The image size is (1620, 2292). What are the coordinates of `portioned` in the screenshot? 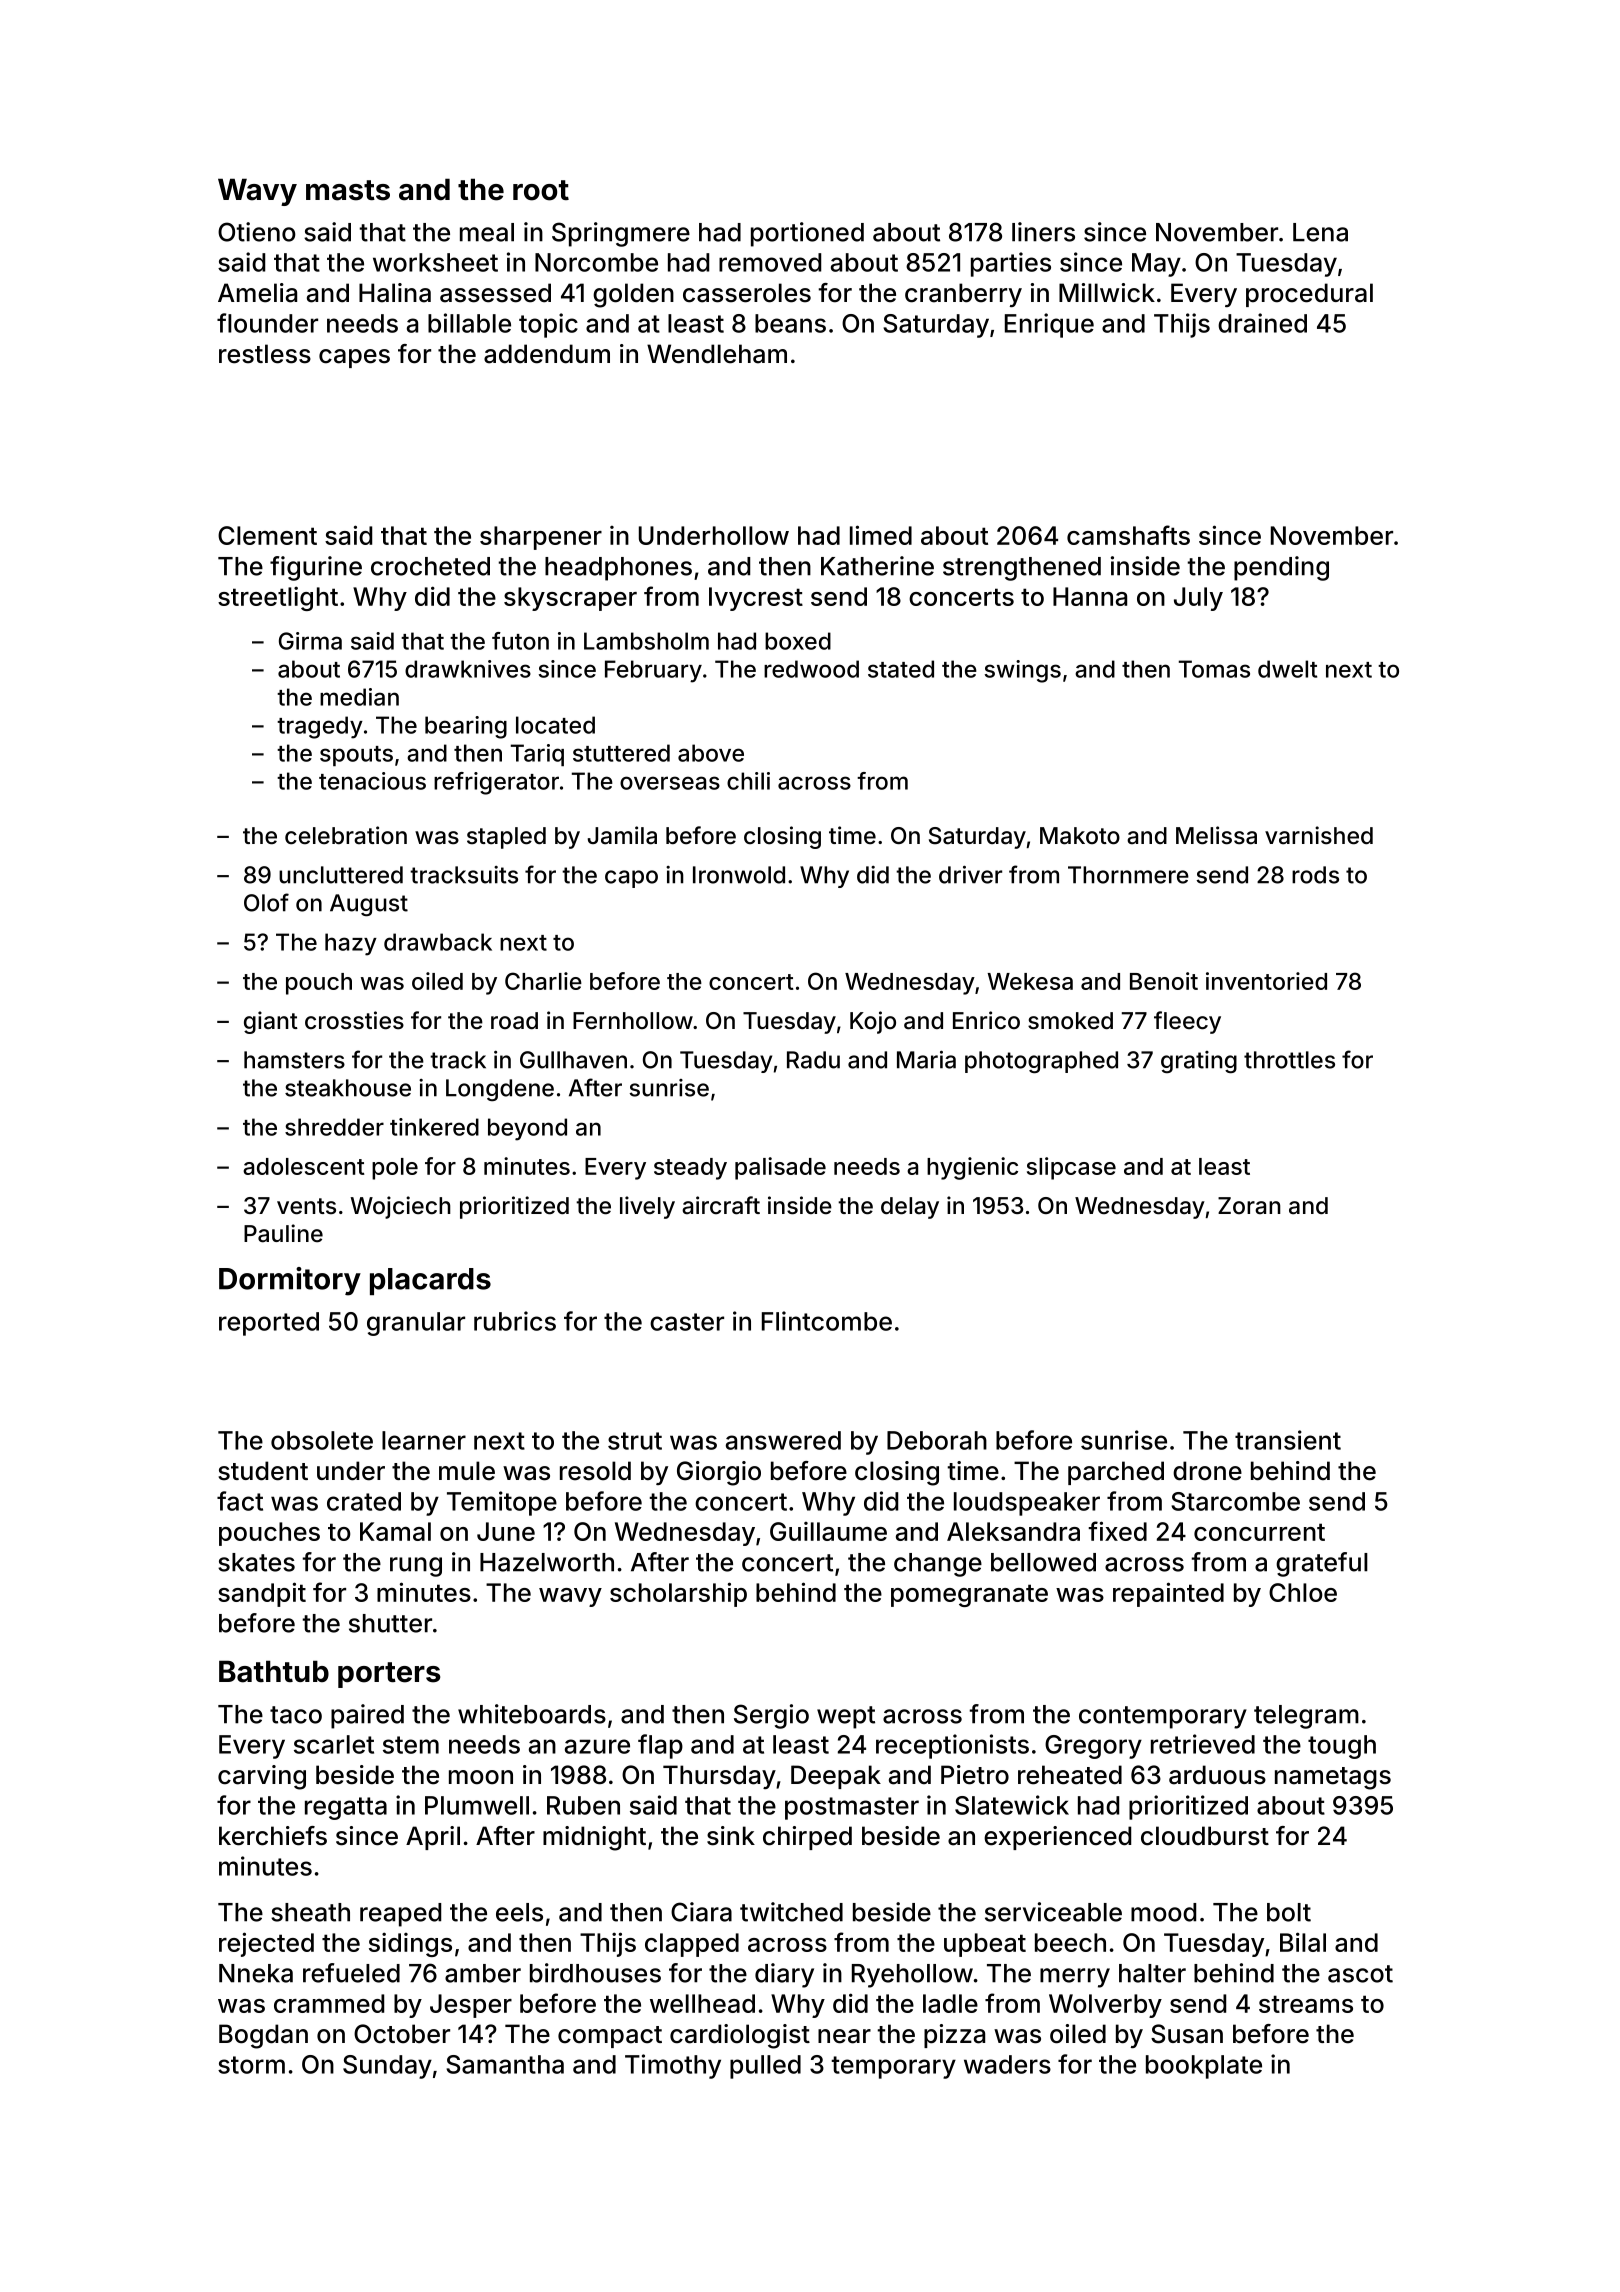 It's located at (807, 234).
